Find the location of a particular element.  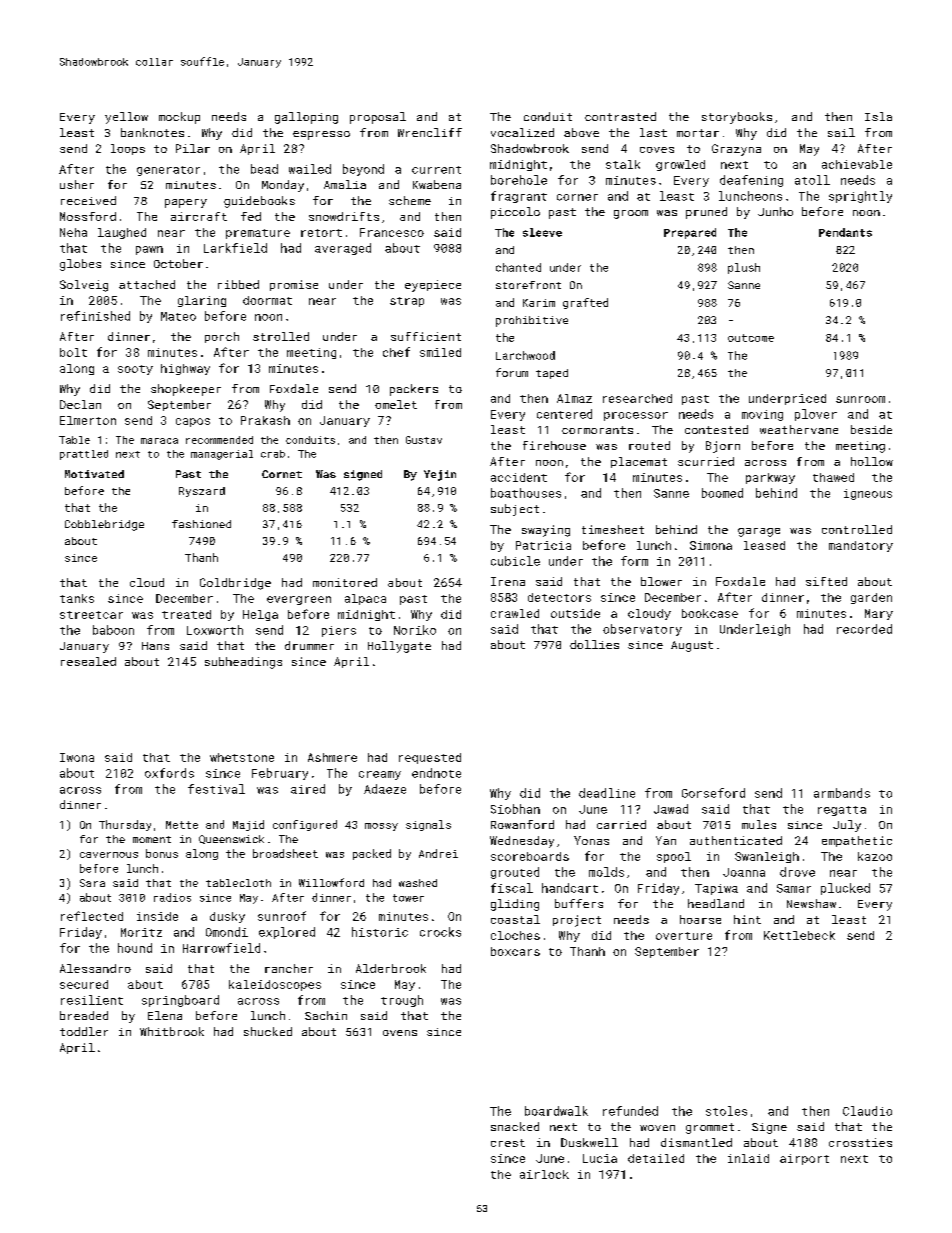

Kettlebeck is located at coordinates (799, 935).
